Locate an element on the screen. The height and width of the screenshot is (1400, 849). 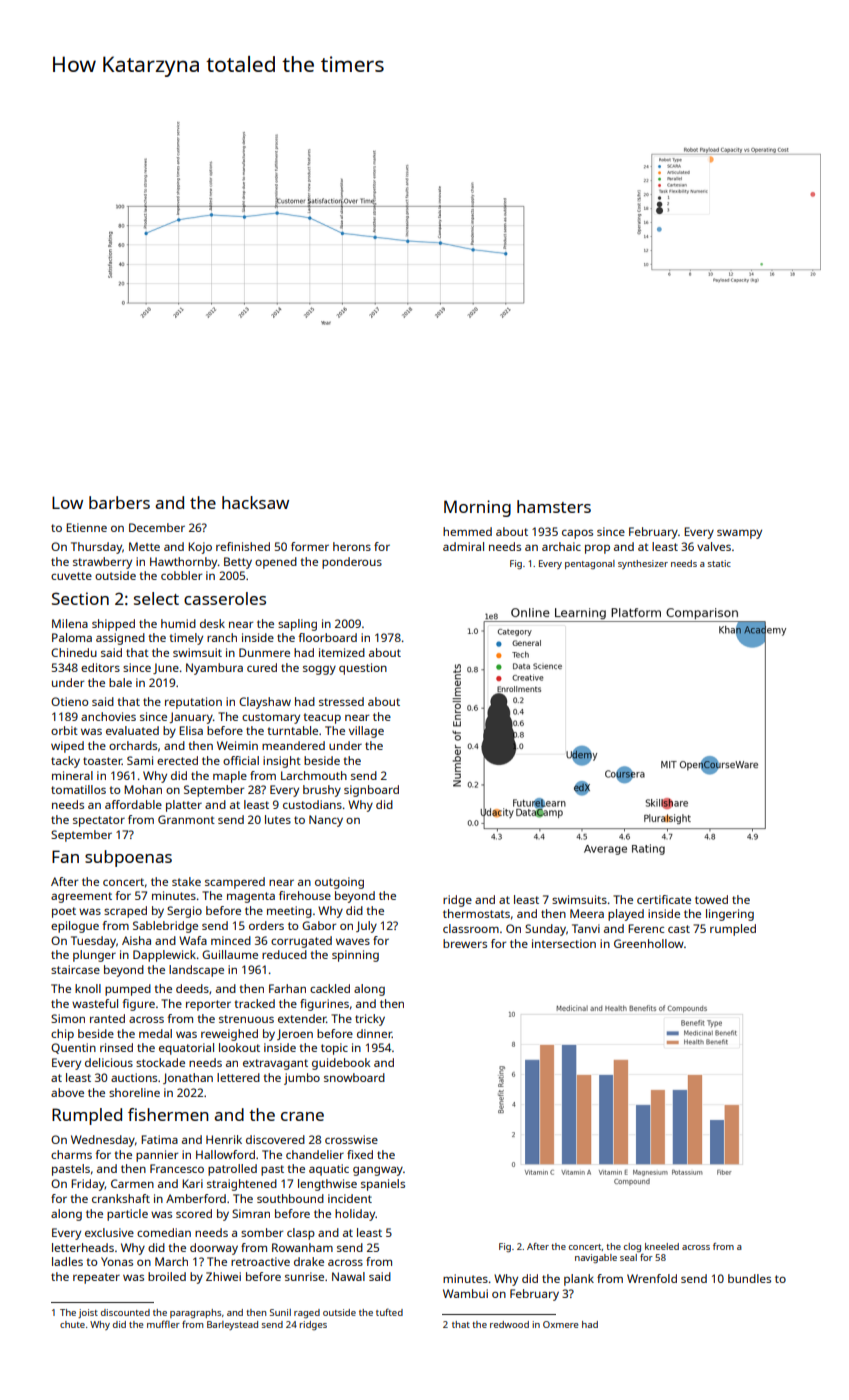
Wambui is located at coordinates (465, 1293).
